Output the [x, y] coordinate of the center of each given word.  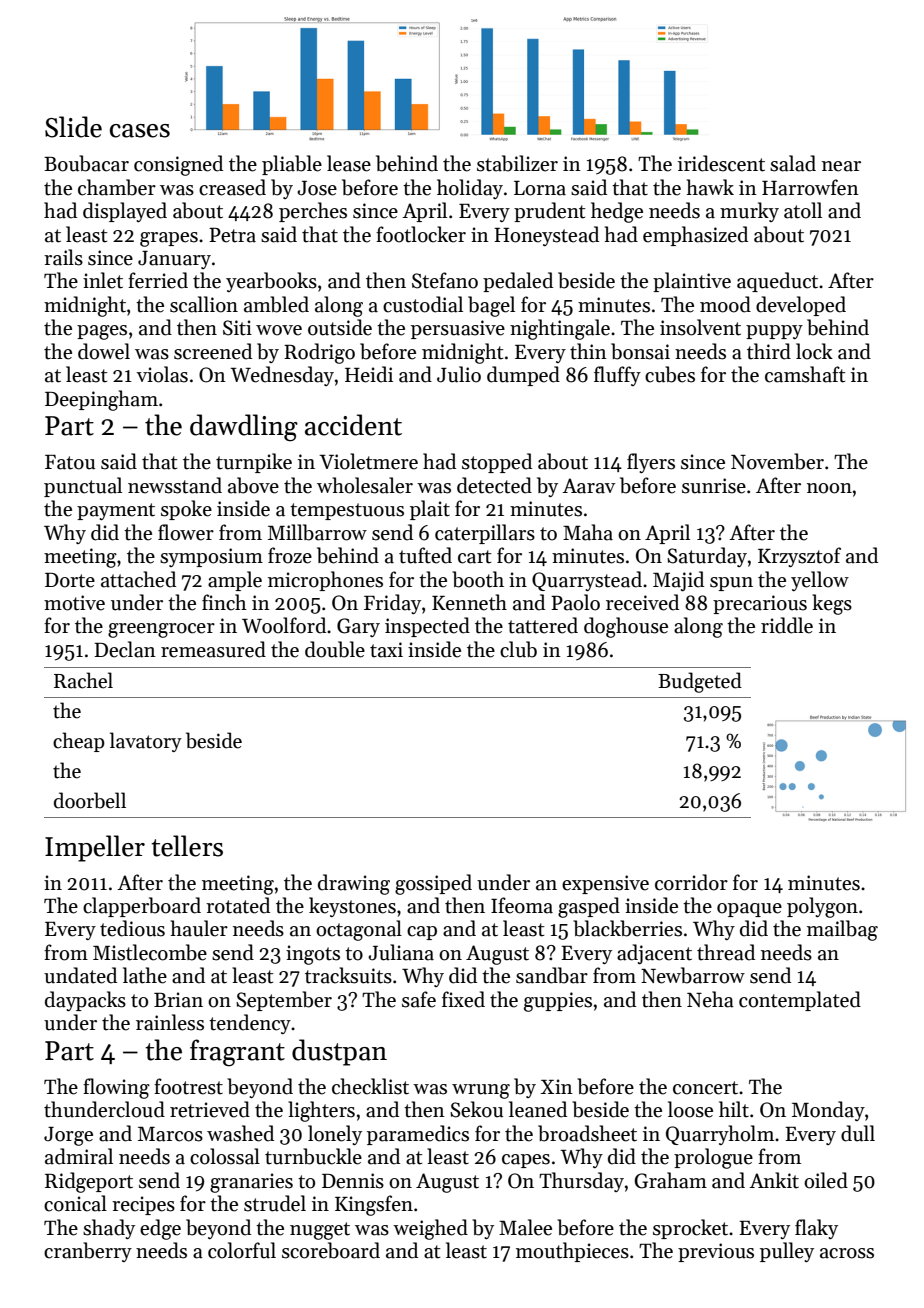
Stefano [445, 280]
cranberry [88, 1252]
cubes [670, 374]
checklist [370, 1086]
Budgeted [700, 682]
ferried [158, 280]
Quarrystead [587, 581]
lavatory [146, 742]
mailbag [842, 930]
